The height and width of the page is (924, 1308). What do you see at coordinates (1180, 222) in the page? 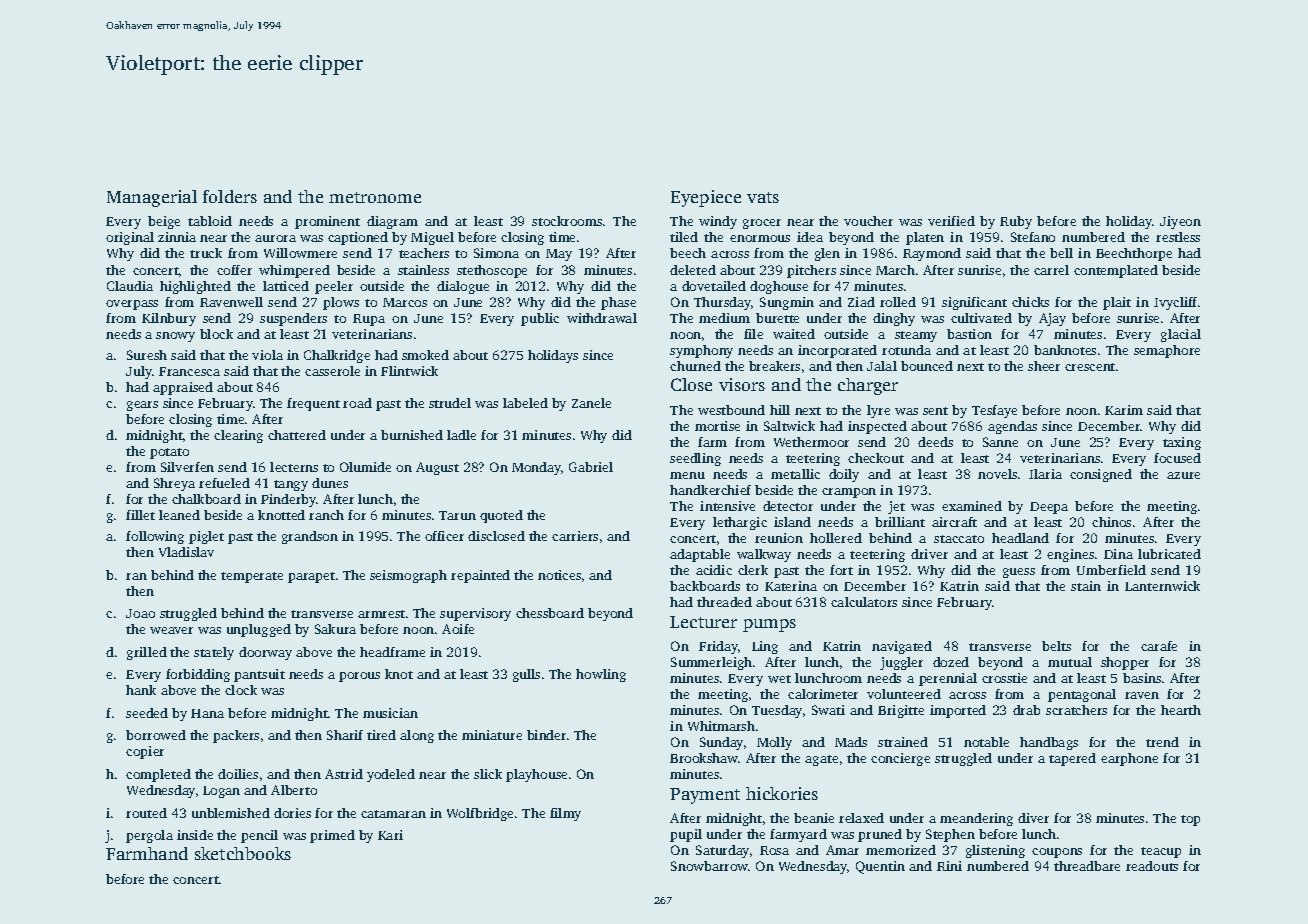
I see `Jiyeon` at bounding box center [1180, 222].
